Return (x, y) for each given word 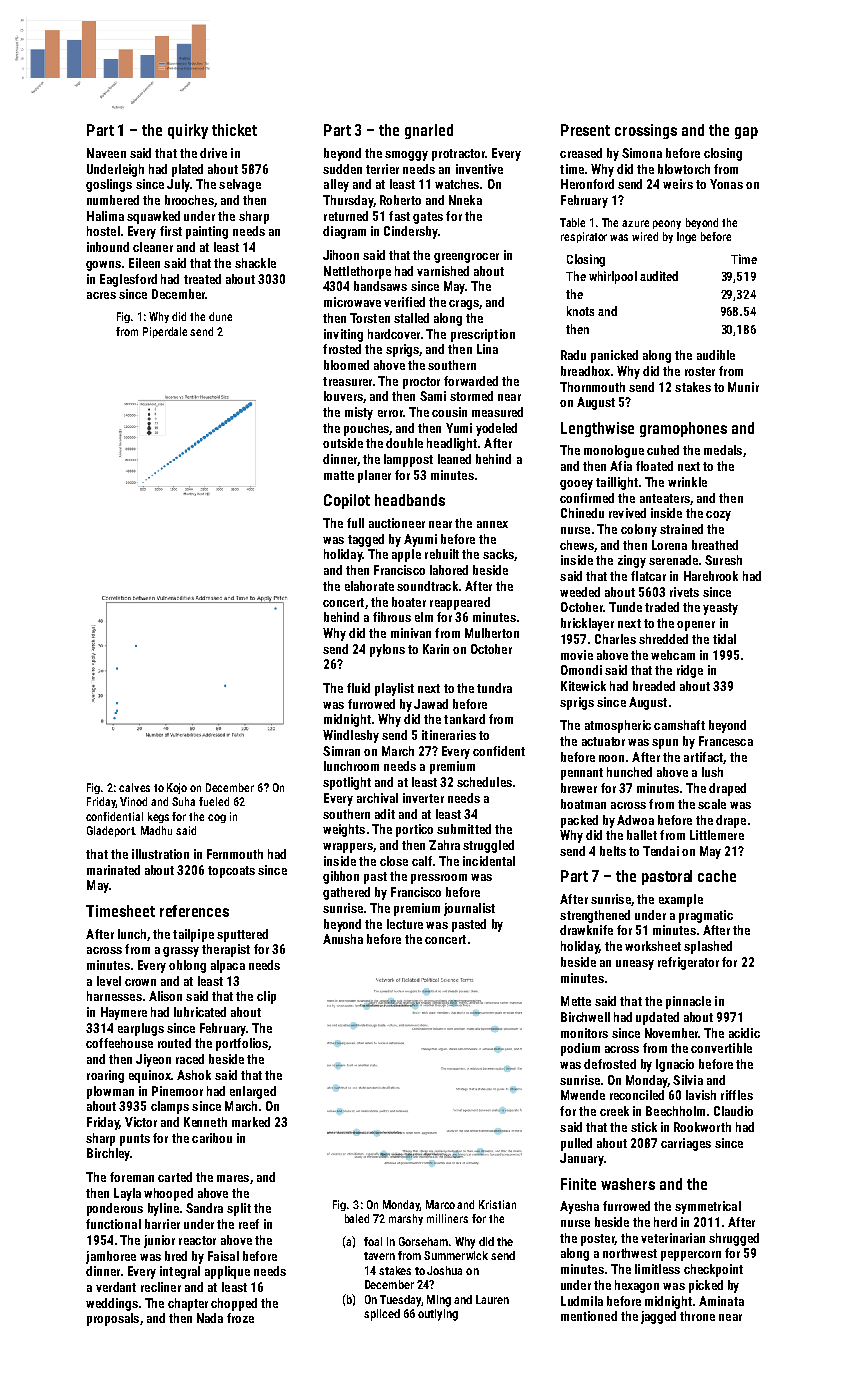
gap (746, 133)
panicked (614, 356)
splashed (708, 947)
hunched (629, 772)
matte (339, 475)
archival (377, 798)
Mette (576, 1001)
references (194, 911)
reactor (197, 1240)
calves (134, 787)
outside (343, 443)
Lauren (492, 1299)
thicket (234, 130)
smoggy (406, 156)
